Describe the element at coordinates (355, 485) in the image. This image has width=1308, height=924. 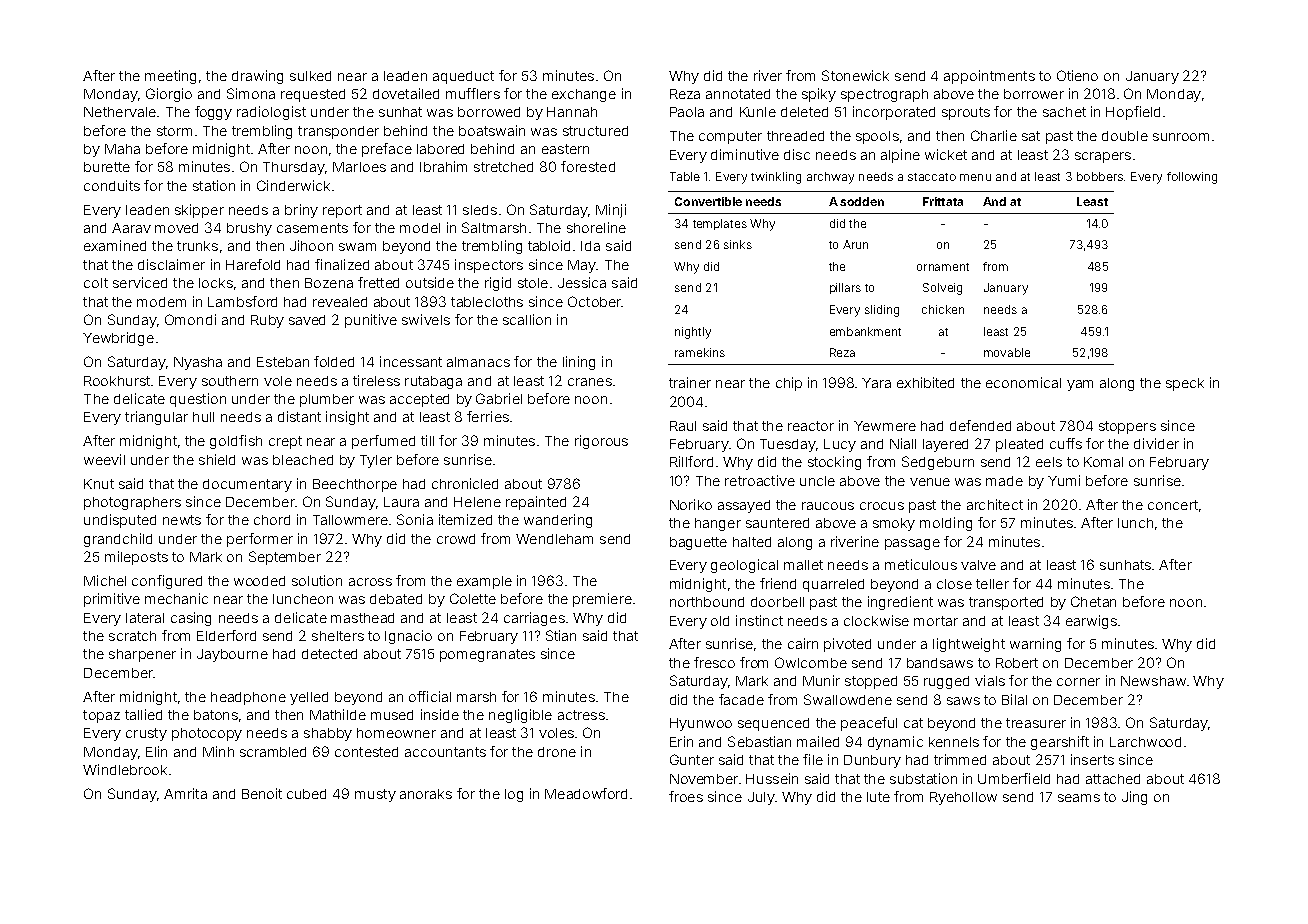
I see `Beechthorpe` at that location.
